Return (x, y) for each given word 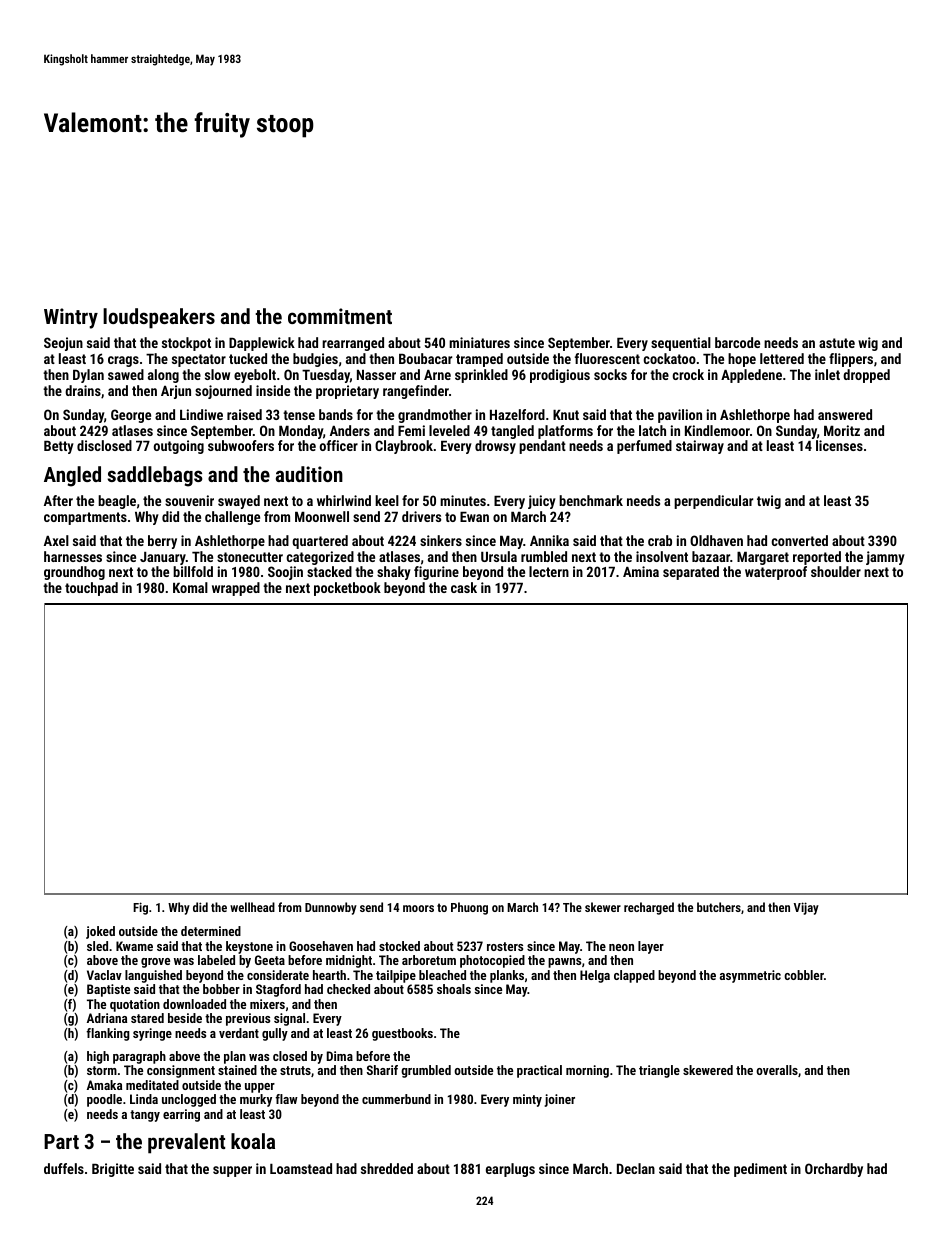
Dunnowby (331, 908)
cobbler (804, 975)
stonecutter (250, 557)
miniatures (479, 342)
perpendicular (713, 502)
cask (464, 587)
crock (688, 374)
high (98, 1057)
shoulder (836, 571)
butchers (719, 907)
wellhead (252, 907)
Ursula (499, 556)
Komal (190, 587)
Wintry (71, 318)
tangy (145, 1116)
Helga (595, 976)
